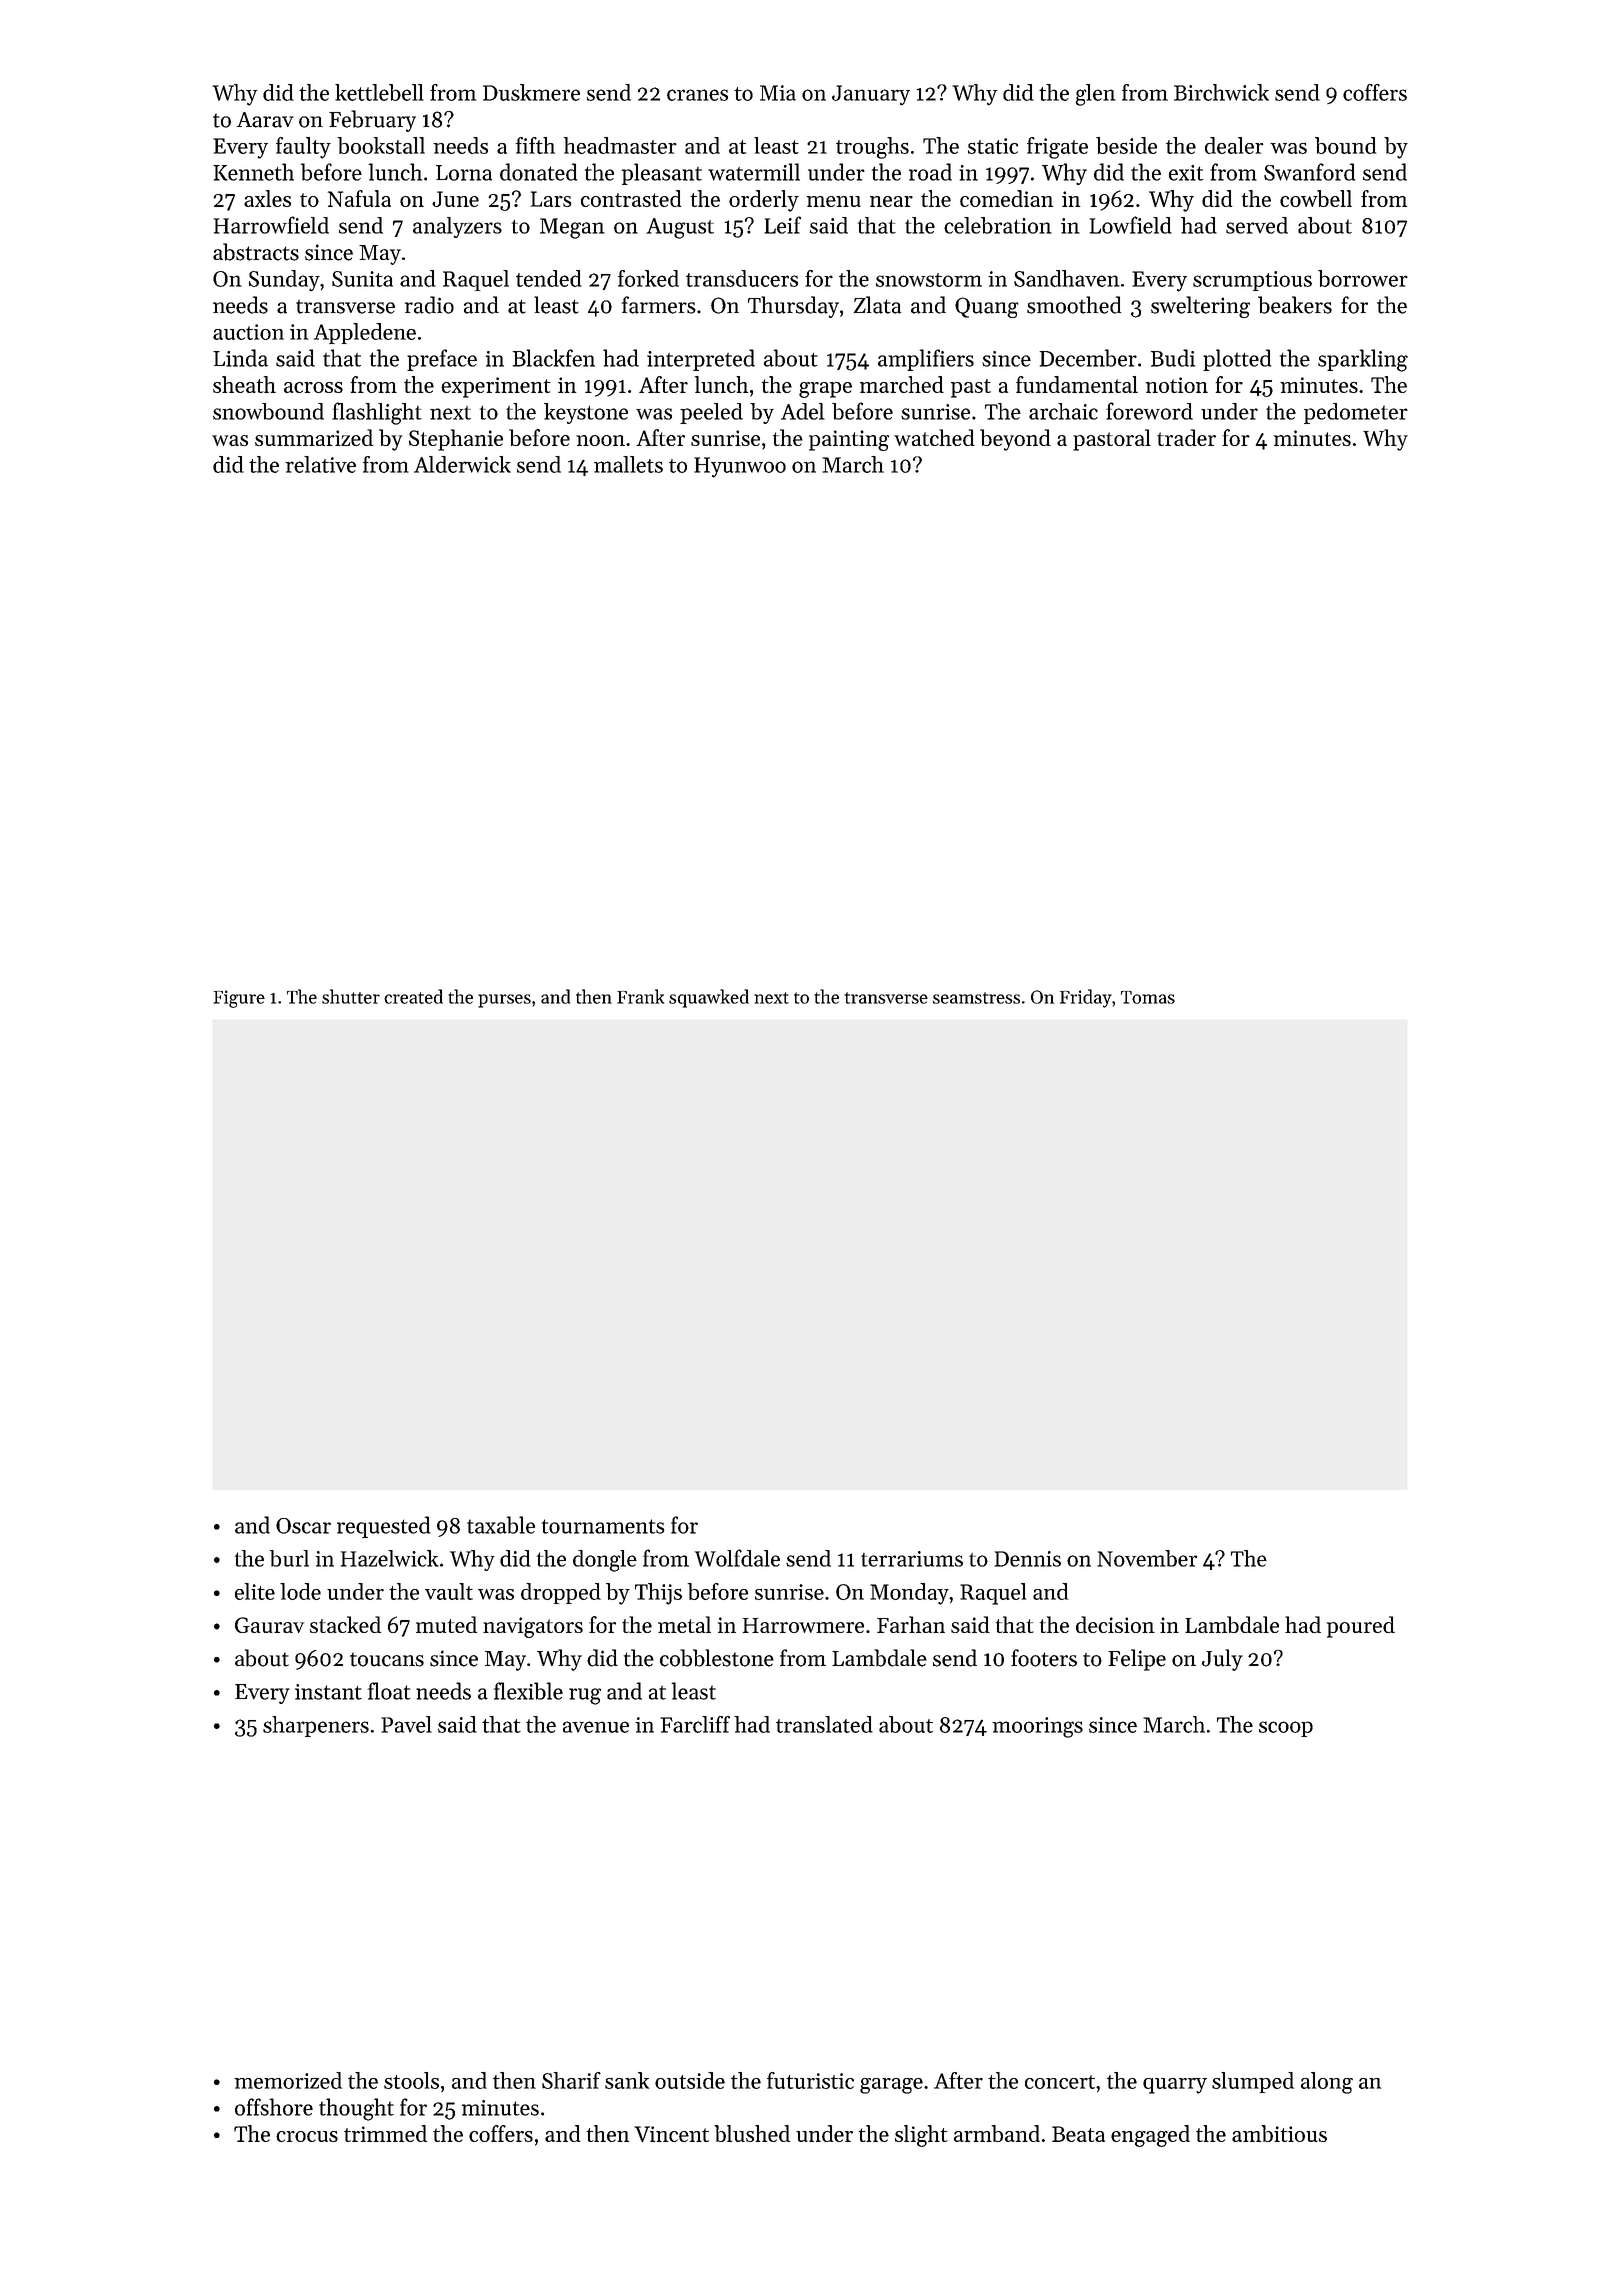 This document has width=1620, height=2292. I want to click on Sharif, so click(571, 2080).
